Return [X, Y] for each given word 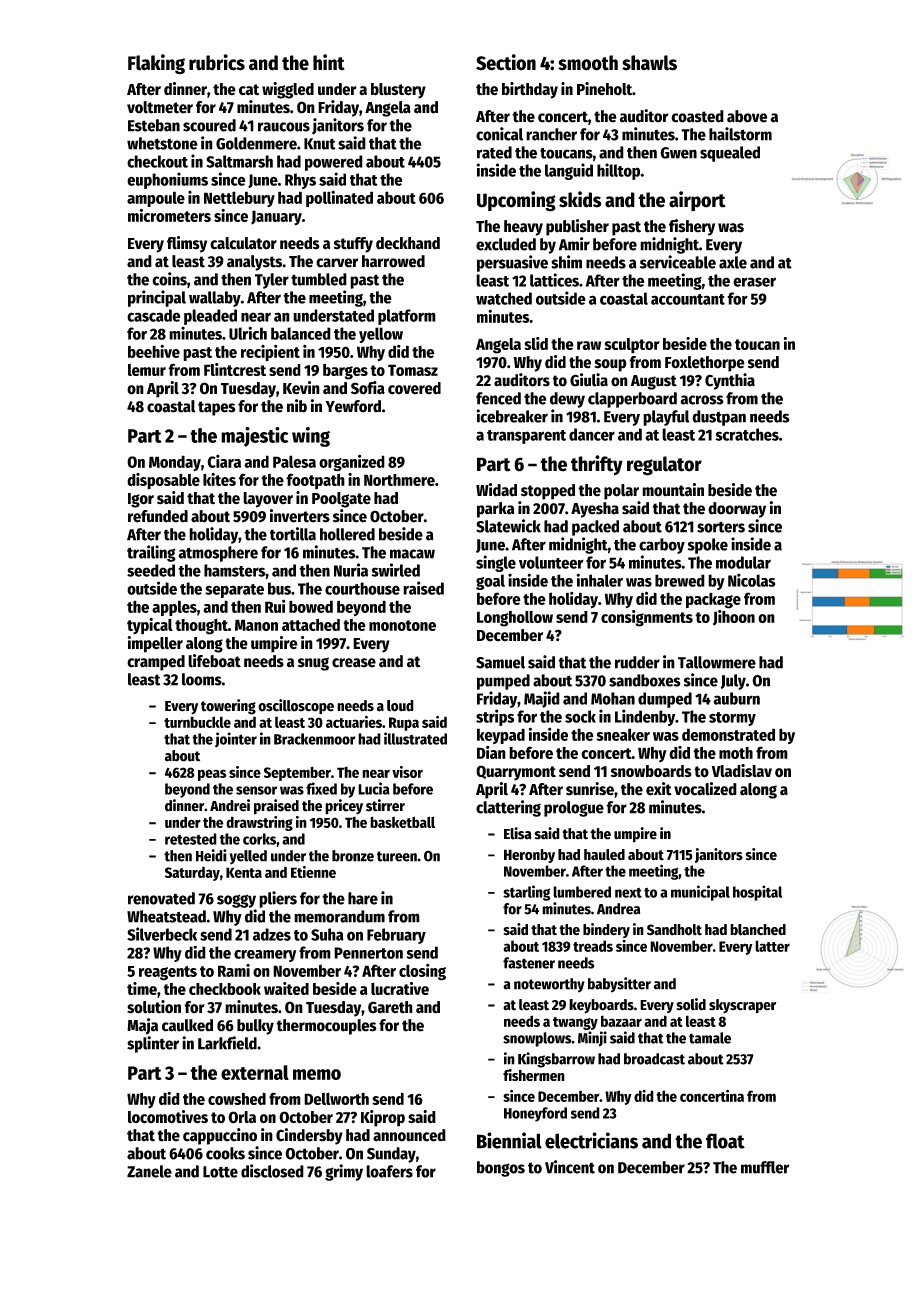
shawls [649, 63]
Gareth [390, 1007]
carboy [662, 546]
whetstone [162, 143]
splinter [153, 1044]
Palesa [294, 461]
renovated [161, 898]
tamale [710, 1038]
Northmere [399, 479]
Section [506, 62]
